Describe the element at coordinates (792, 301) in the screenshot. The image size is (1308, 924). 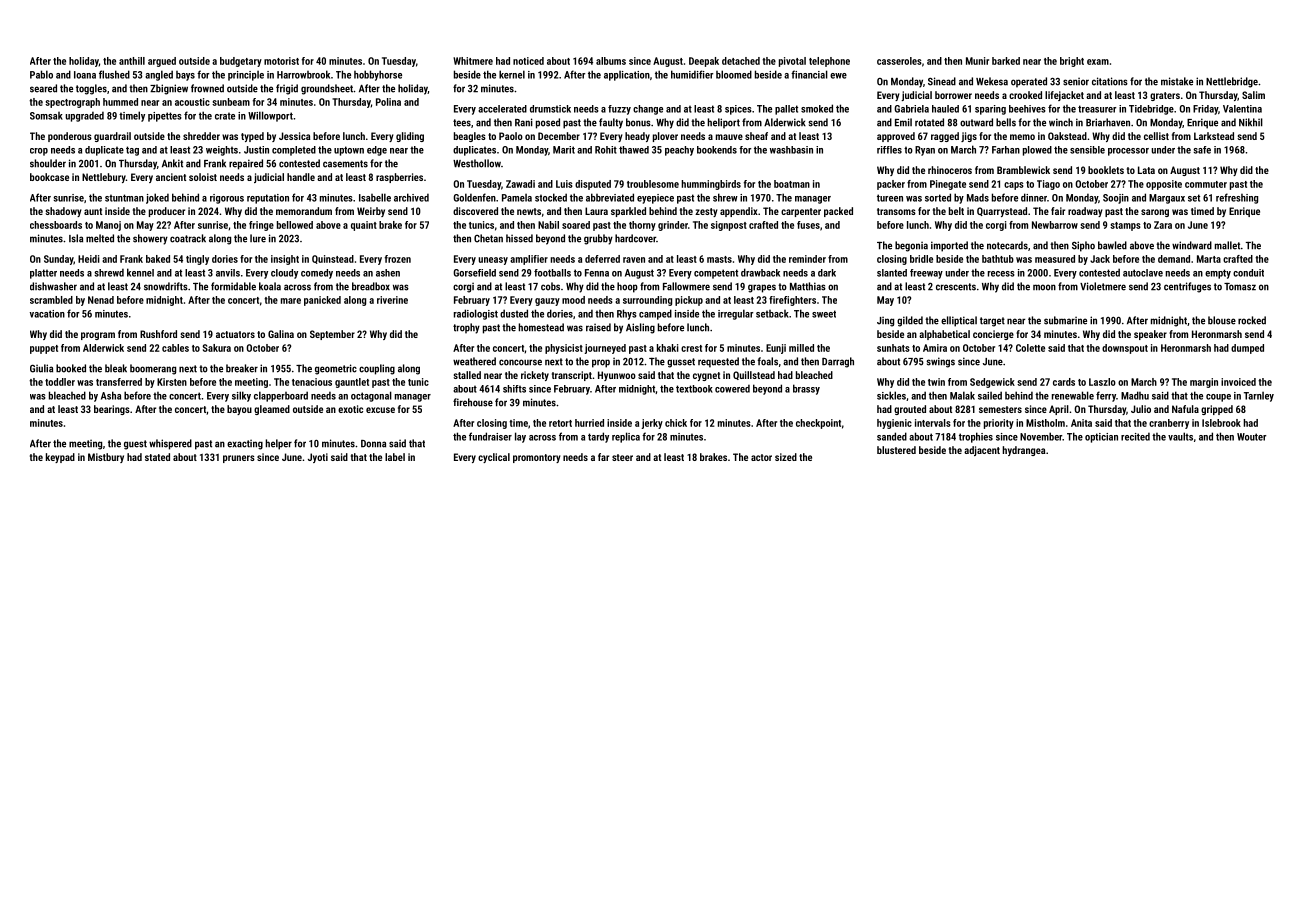
I see `firefighters` at that location.
